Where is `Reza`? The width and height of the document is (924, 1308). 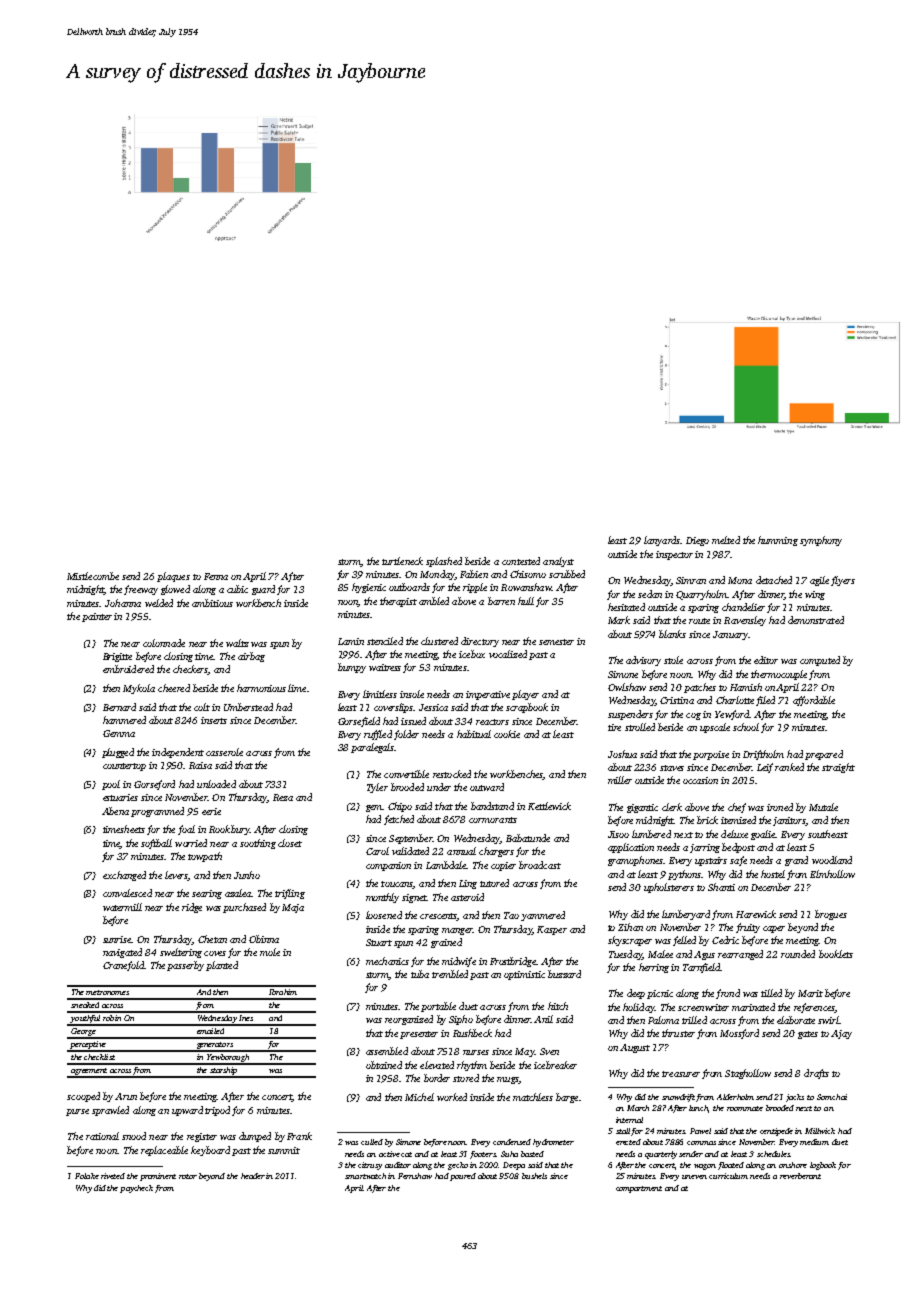
Reza is located at coordinates (283, 797).
